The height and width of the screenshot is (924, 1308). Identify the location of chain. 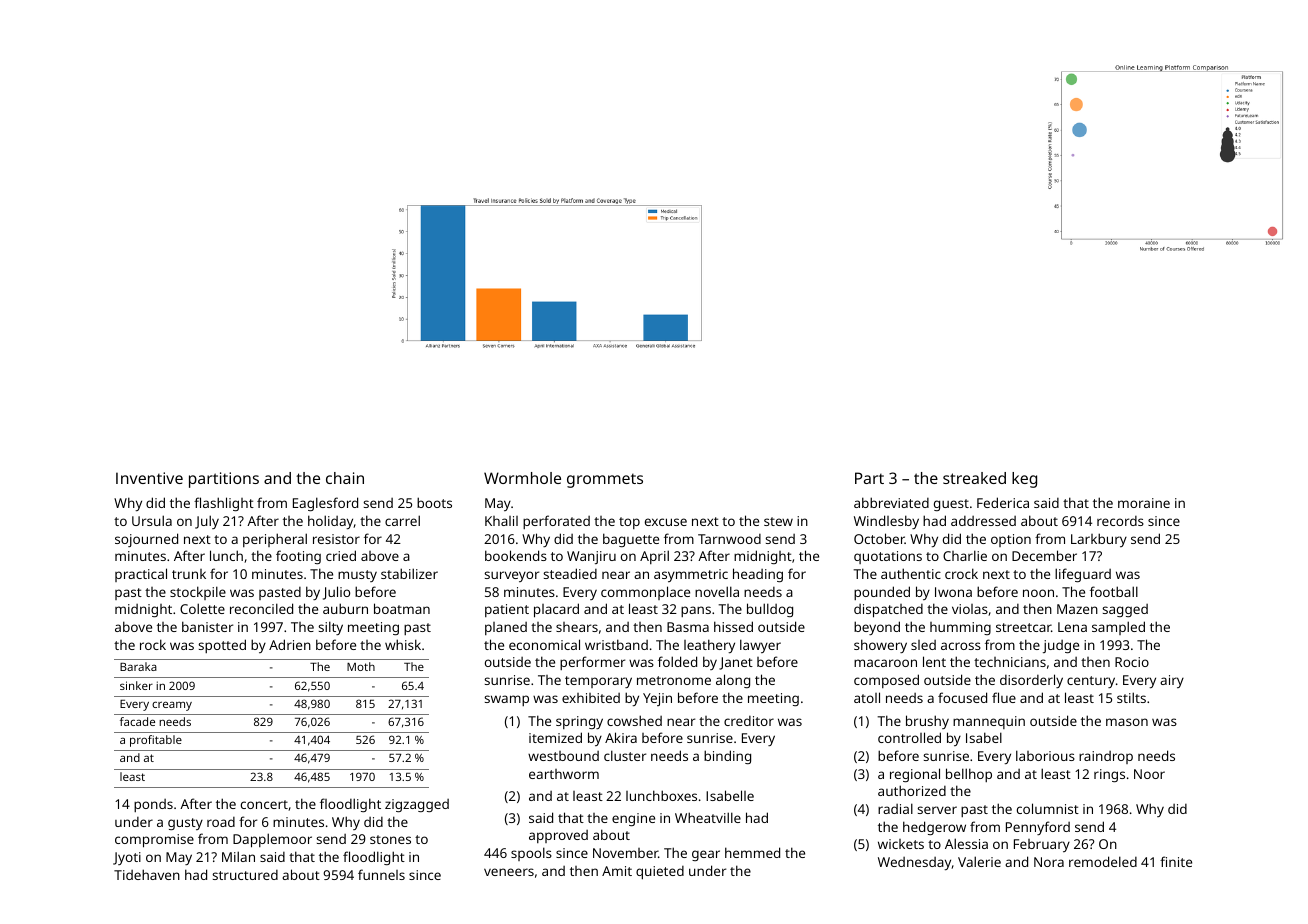
(345, 478).
